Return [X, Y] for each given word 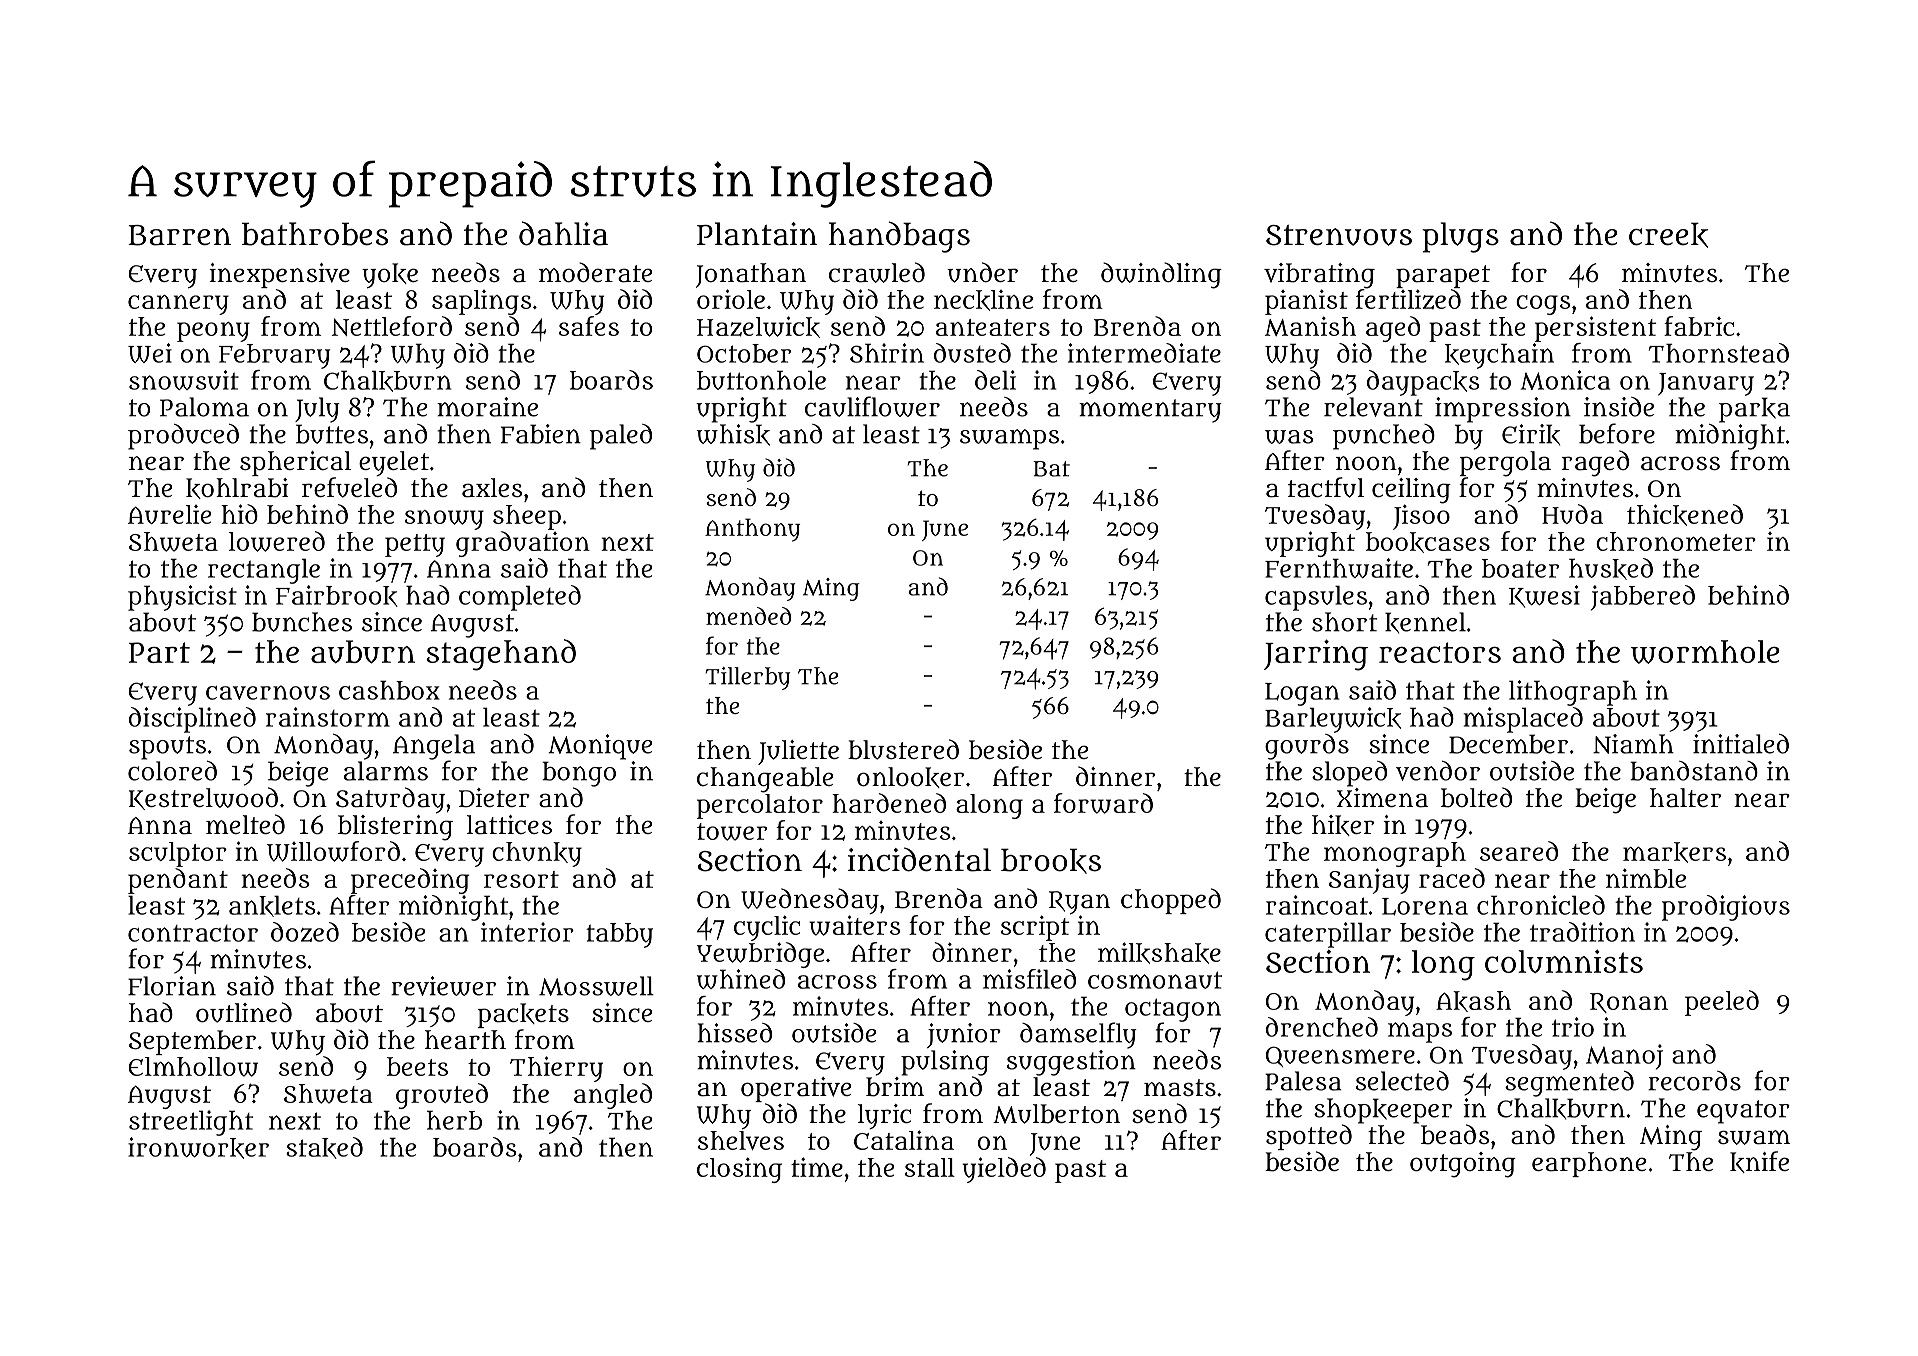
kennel [1425, 623]
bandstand [1694, 771]
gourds [1307, 747]
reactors [1440, 652]
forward [1103, 803]
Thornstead [1719, 353]
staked [324, 1148]
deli [995, 380]
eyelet [394, 463]
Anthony [752, 530]
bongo [579, 774]
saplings [482, 302]
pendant [178, 881]
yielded [1004, 1170]
